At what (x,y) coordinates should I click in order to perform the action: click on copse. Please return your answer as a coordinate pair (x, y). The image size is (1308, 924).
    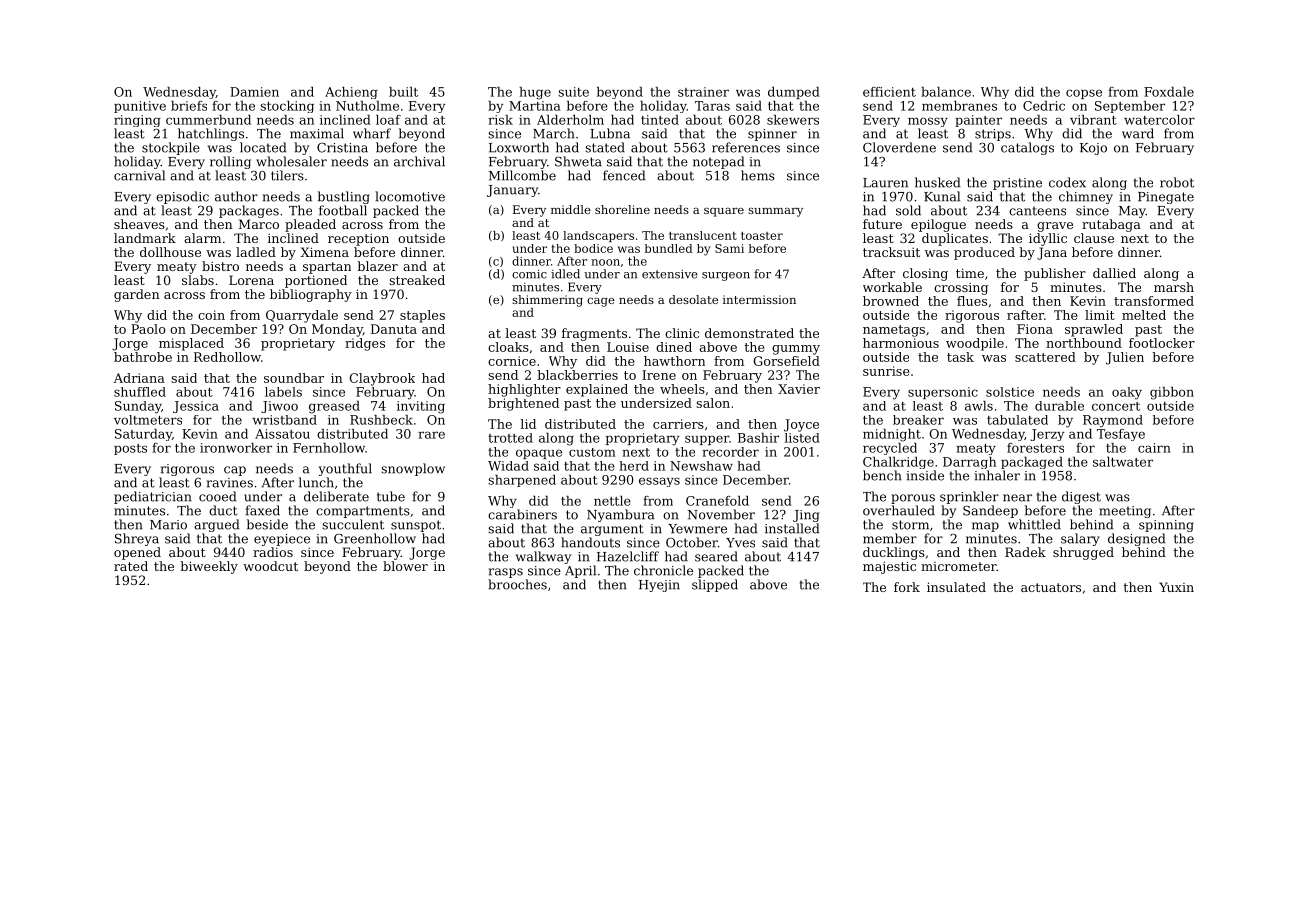
    Looking at the image, I should click on (1084, 94).
